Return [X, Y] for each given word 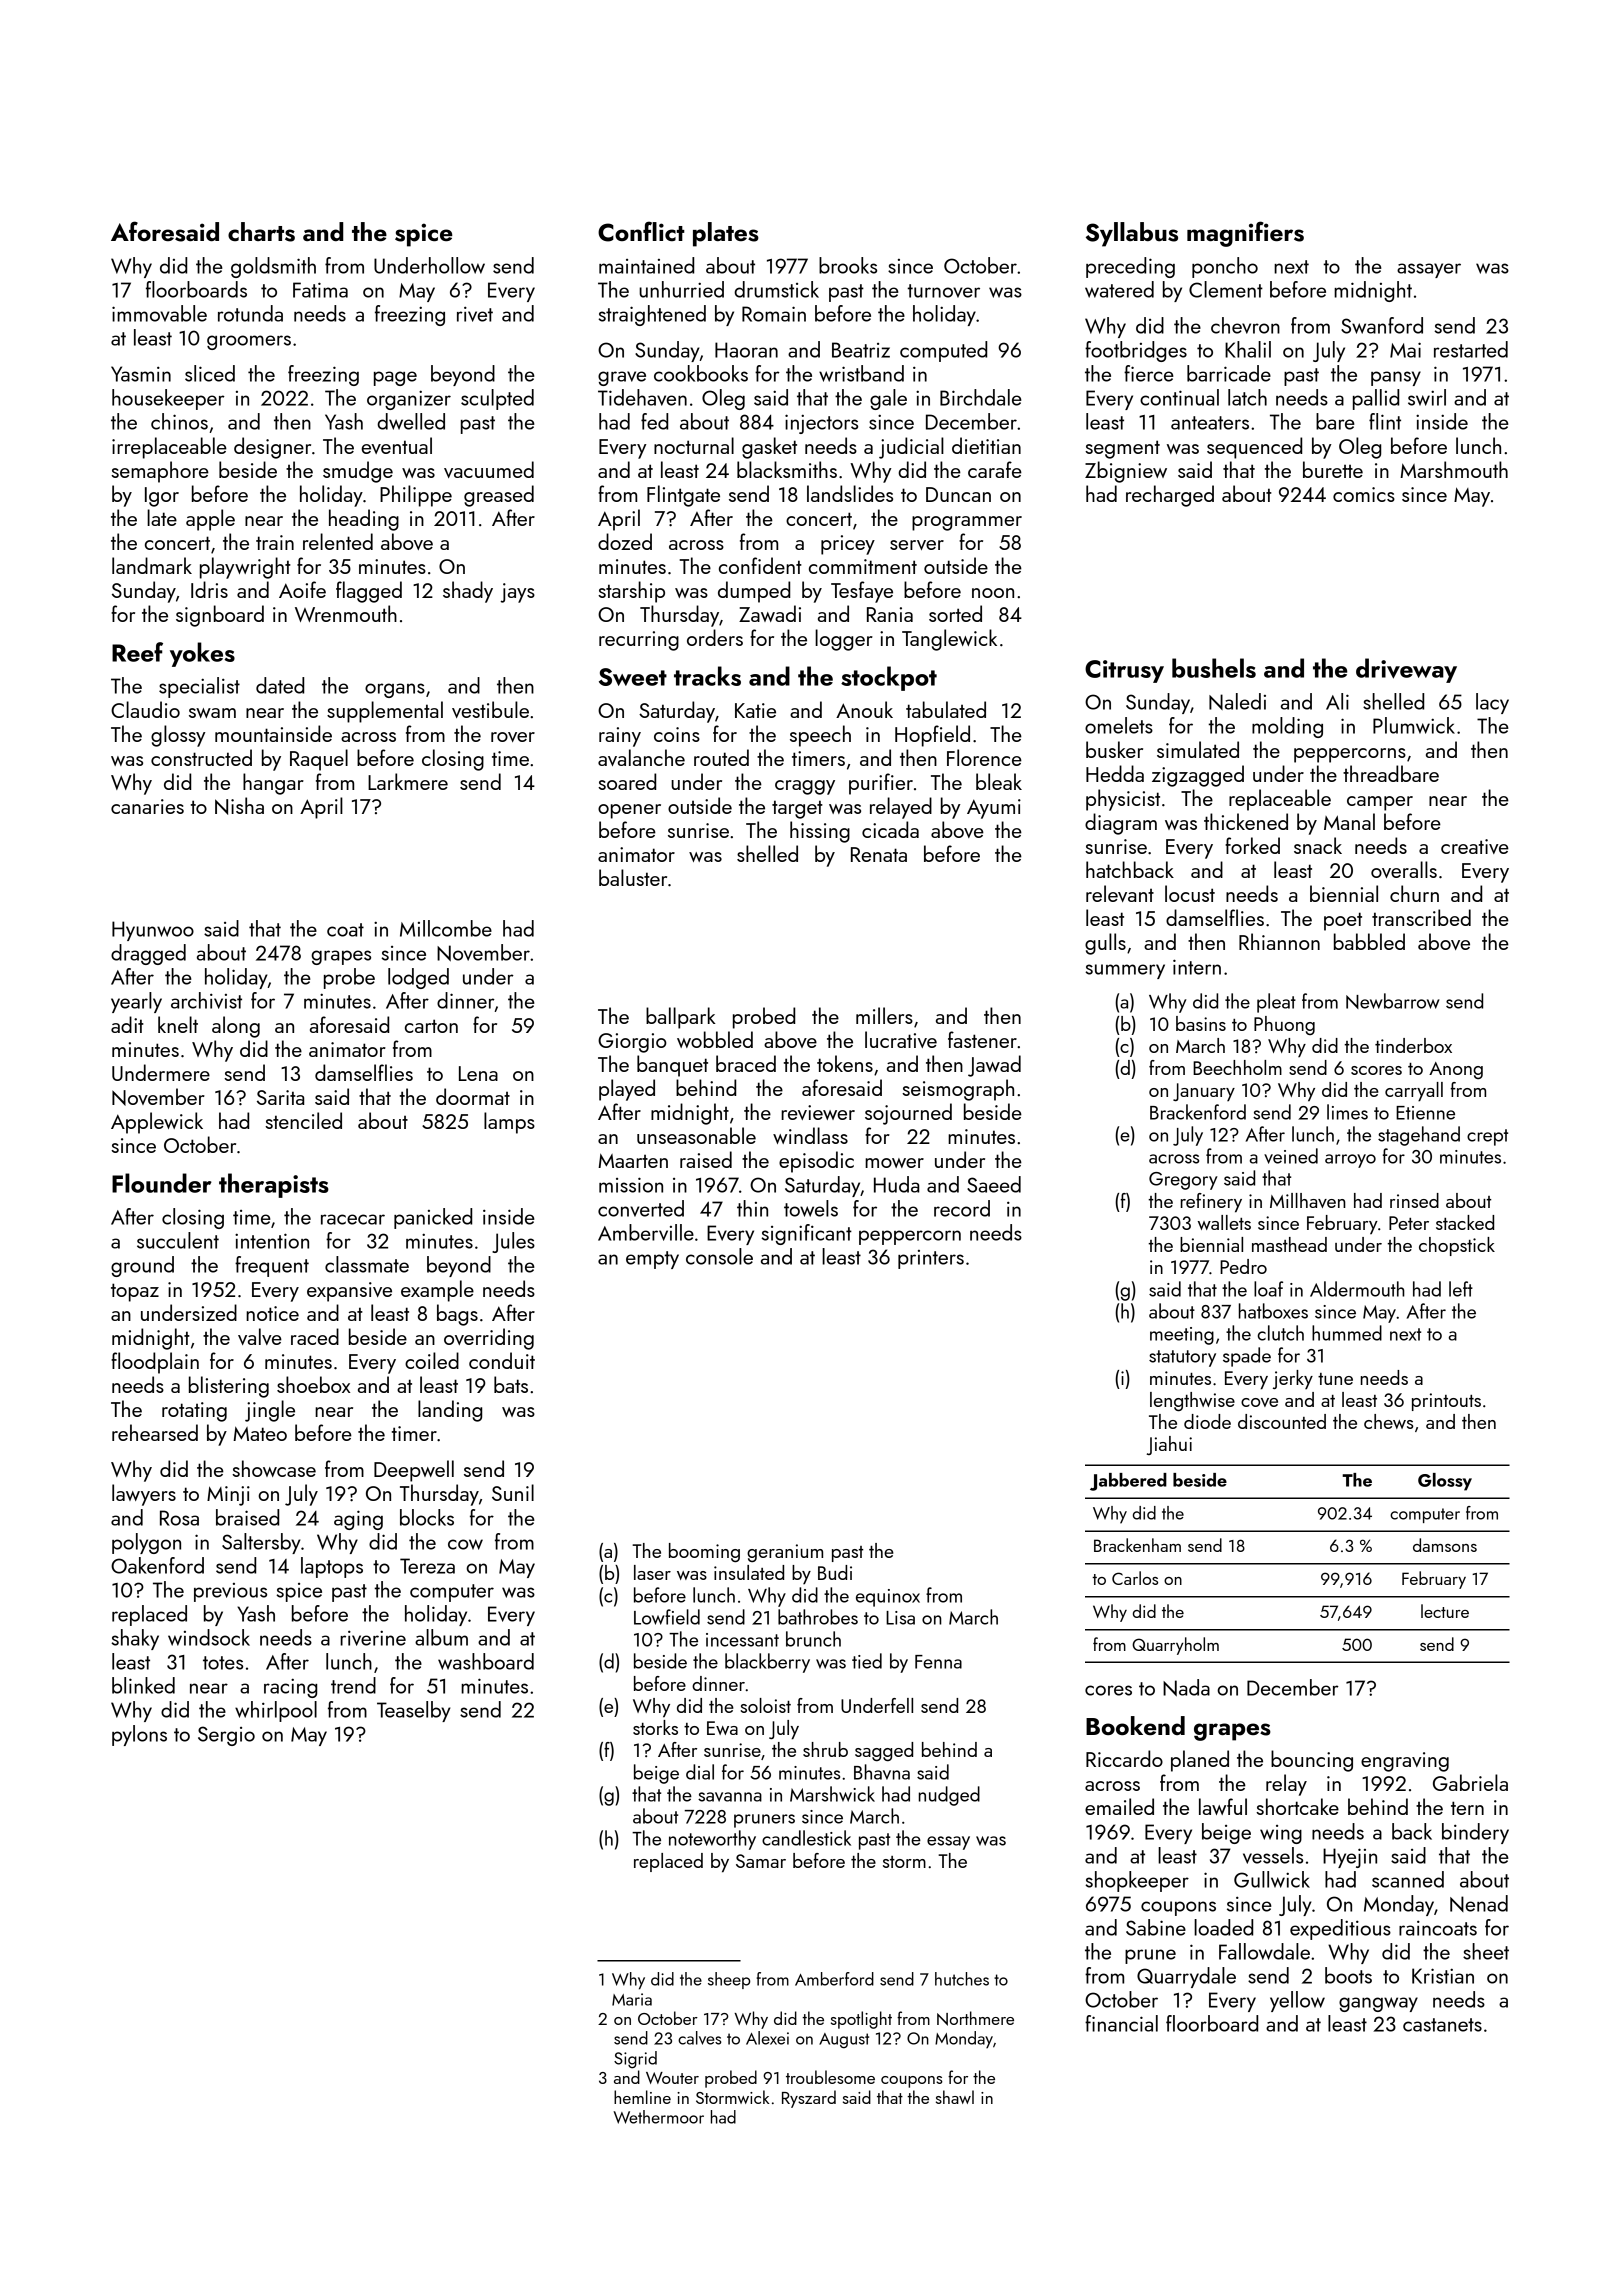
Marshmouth [1454, 469]
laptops [332, 1567]
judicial [911, 448]
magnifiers [1245, 234]
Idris [209, 589]
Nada [1186, 1688]
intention [272, 1241]
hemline [642, 2097]
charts [261, 232]
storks [655, 1727]
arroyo [1350, 1161]
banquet [672, 1066]
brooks [848, 265]
